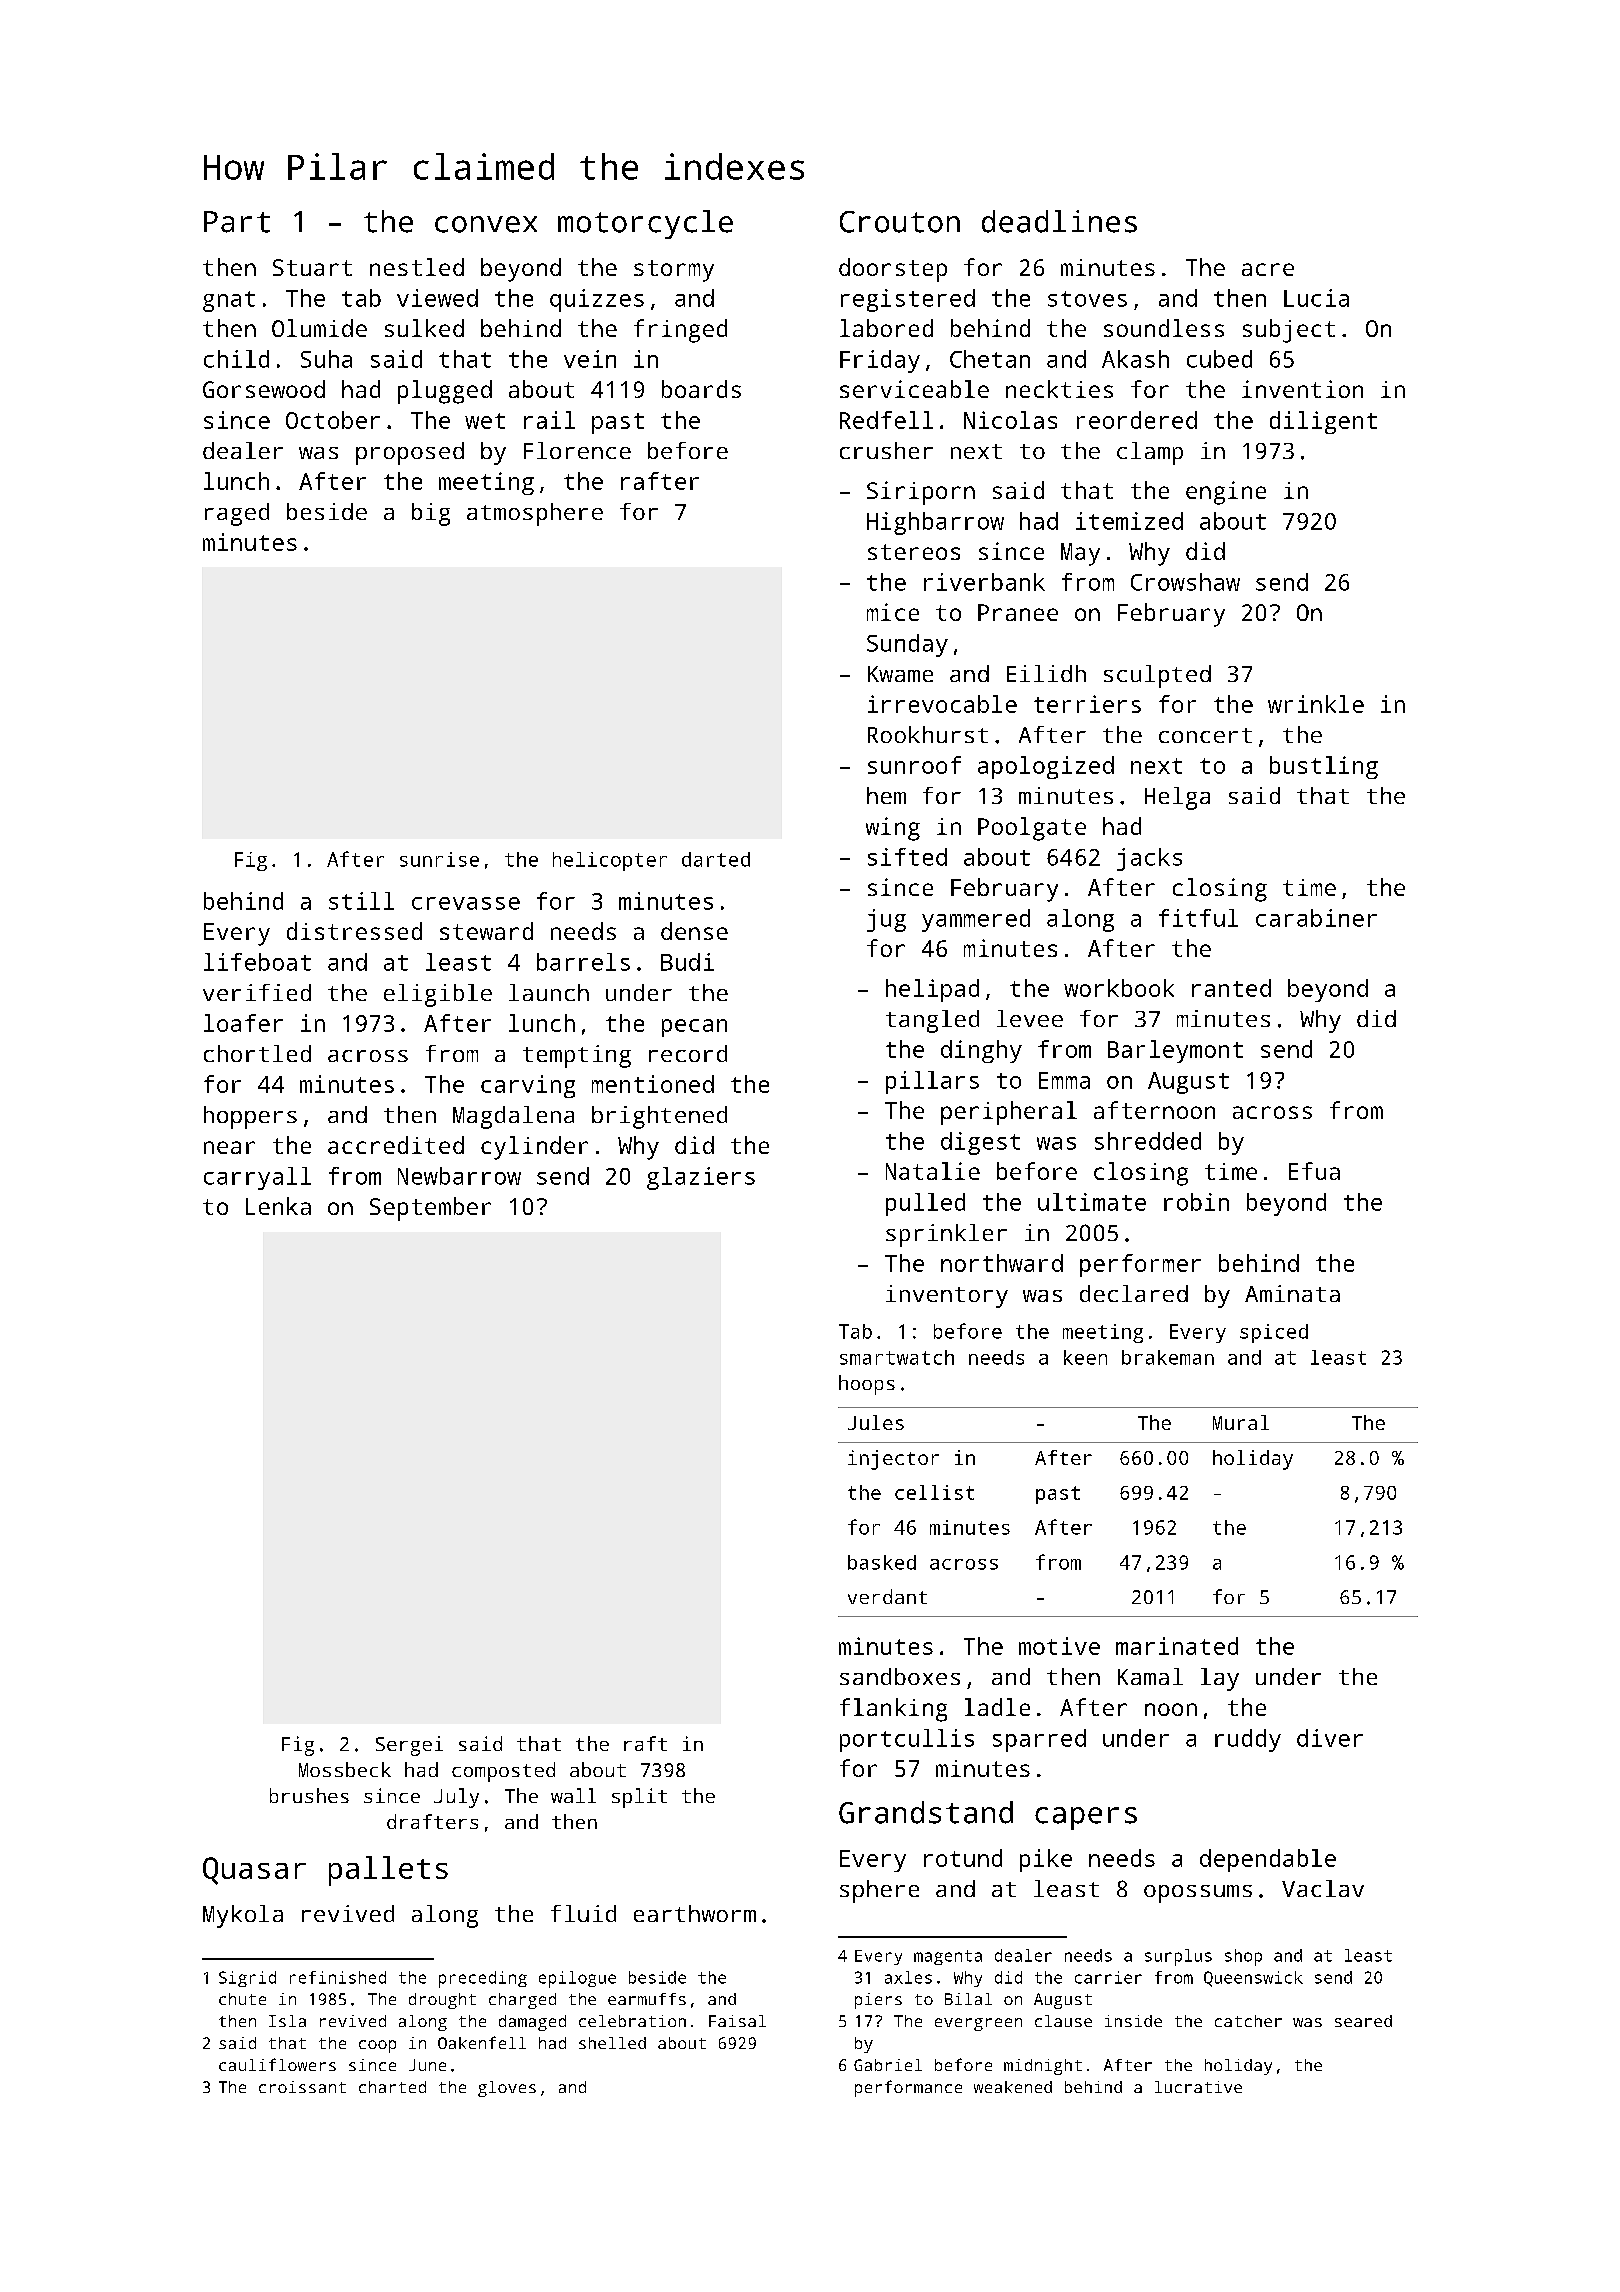 The width and height of the screenshot is (1620, 2292). I want to click on injector, so click(893, 1460).
